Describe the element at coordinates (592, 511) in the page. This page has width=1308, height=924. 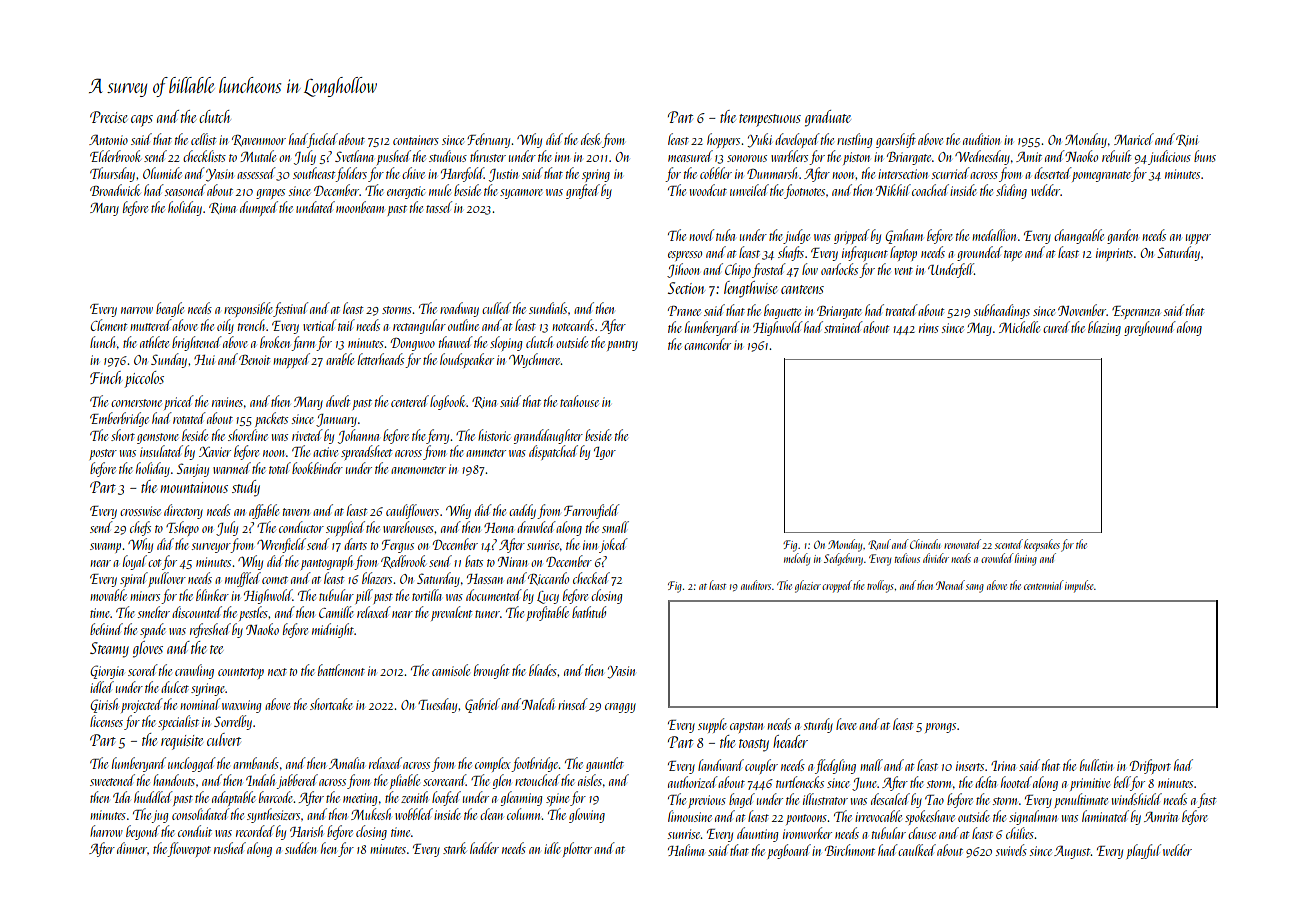
I see `Farrowfield` at that location.
